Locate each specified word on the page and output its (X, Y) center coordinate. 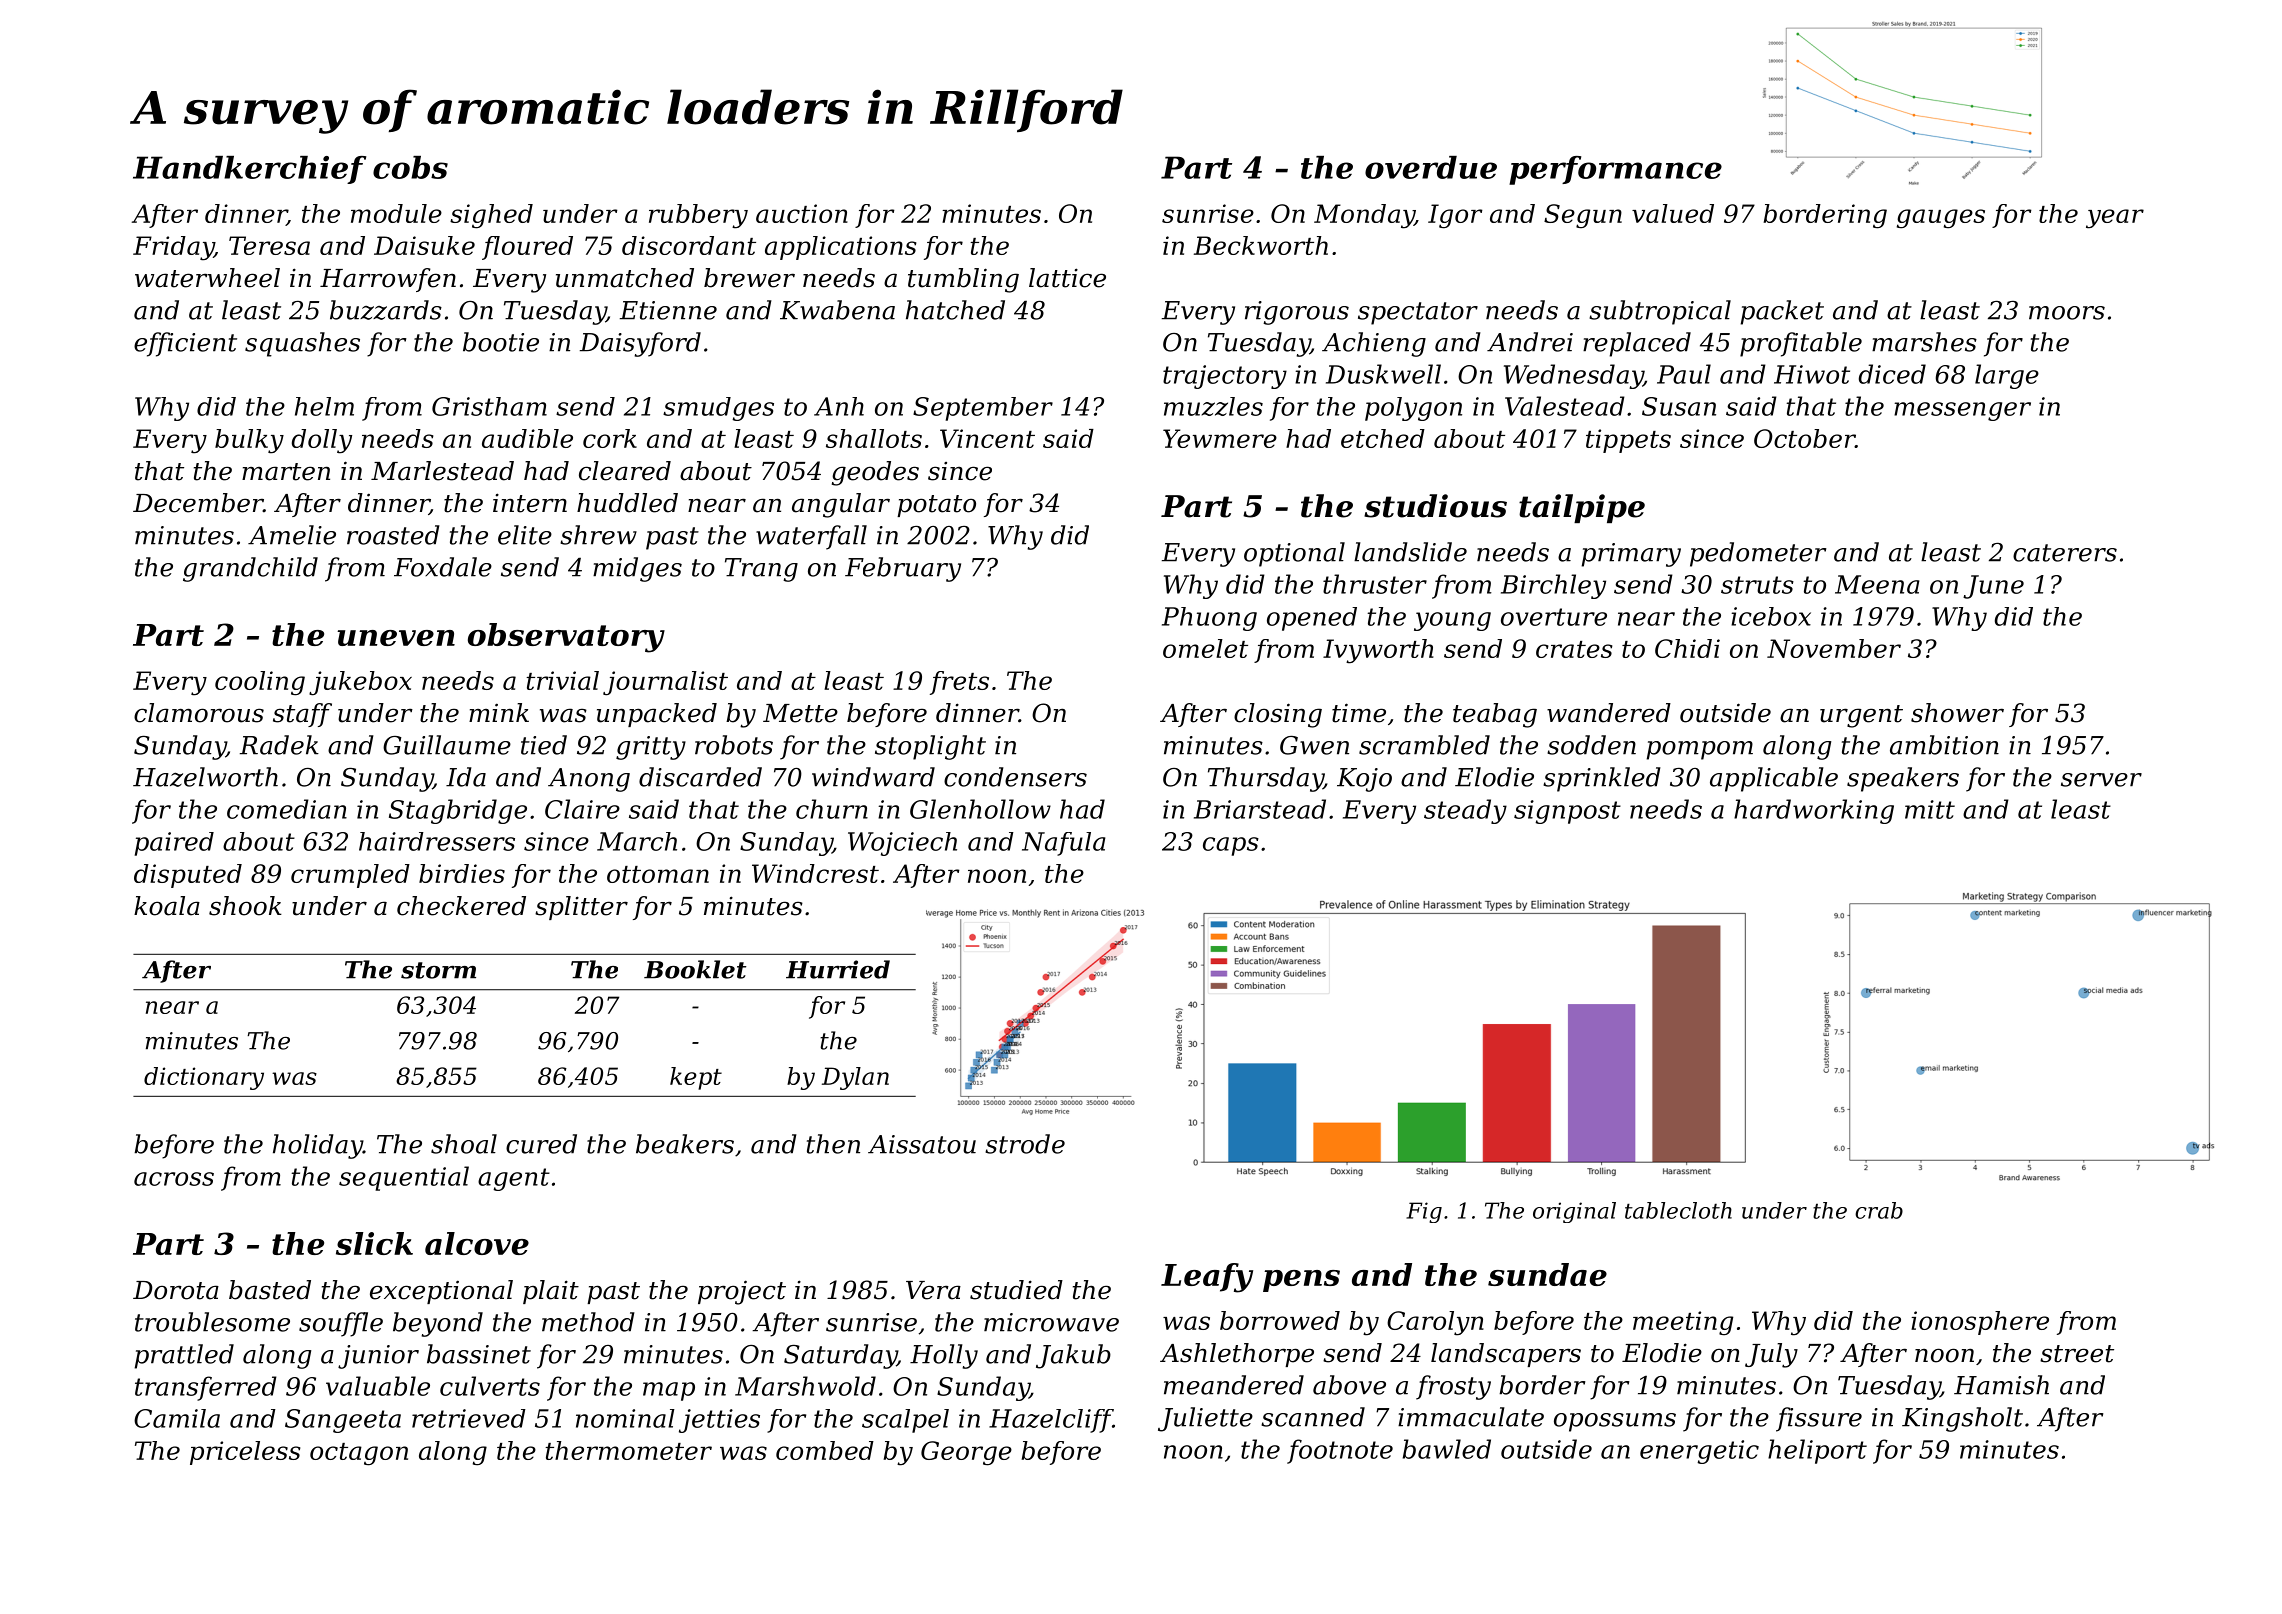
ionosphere (1980, 1323)
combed (825, 1450)
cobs (410, 167)
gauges (1941, 219)
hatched (955, 310)
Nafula (1064, 844)
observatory (566, 638)
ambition (1944, 745)
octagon (359, 1454)
